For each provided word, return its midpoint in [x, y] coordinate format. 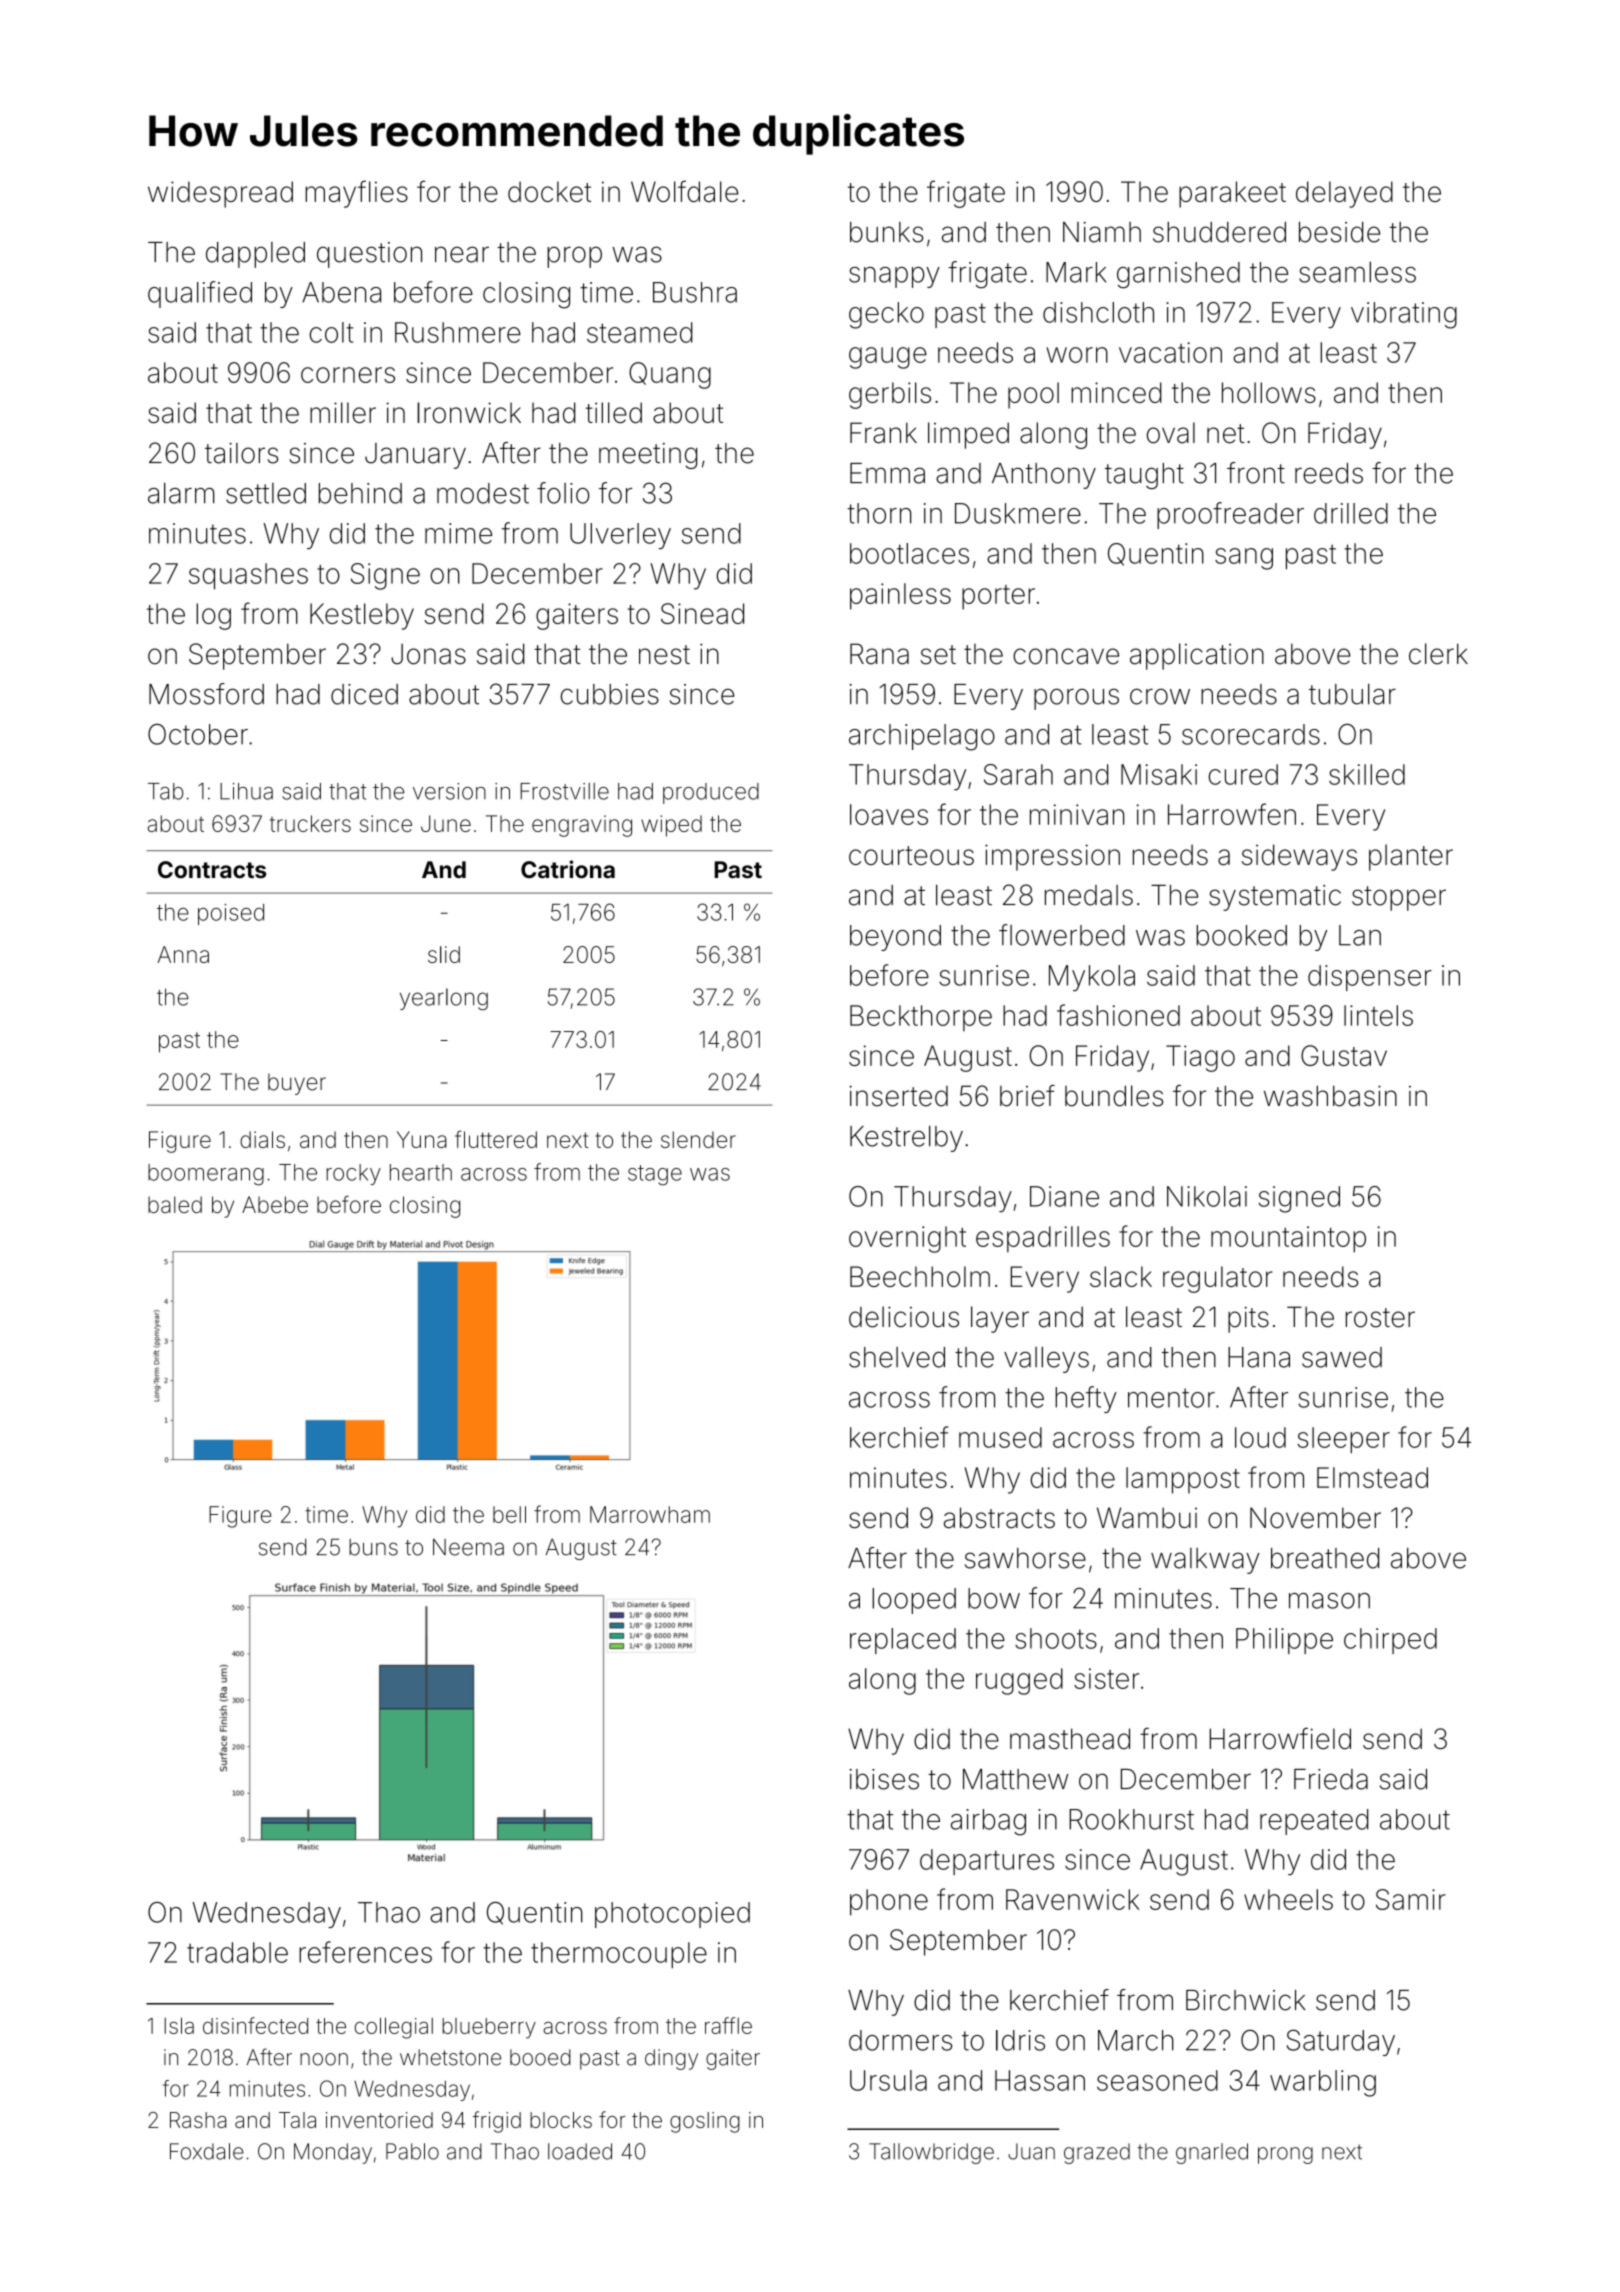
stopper [1399, 898]
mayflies [357, 194]
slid [444, 954]
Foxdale [207, 2151]
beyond [895, 938]
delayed [1344, 194]
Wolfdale [685, 191]
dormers [900, 2040]
